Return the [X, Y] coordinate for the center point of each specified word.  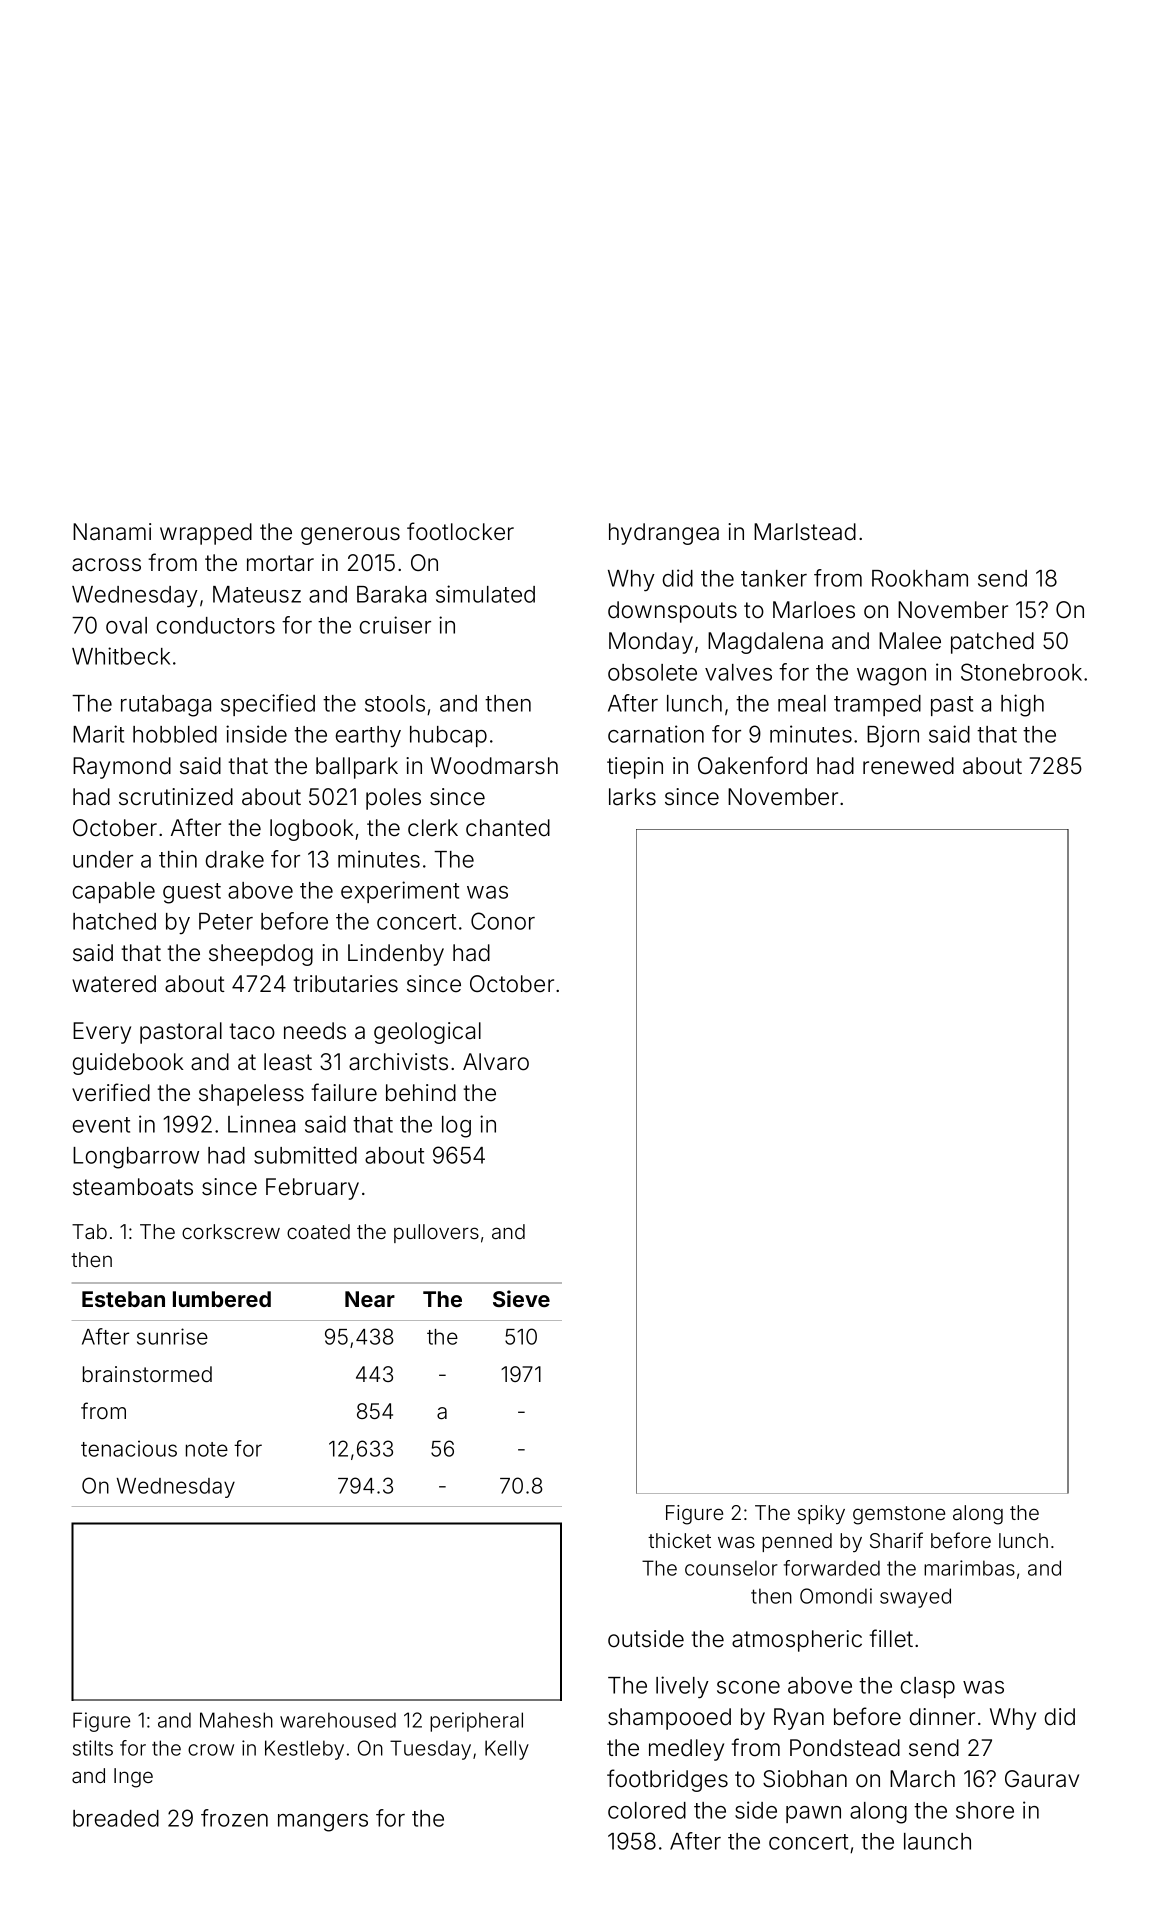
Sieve [521, 1298]
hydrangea [664, 534]
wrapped [206, 534]
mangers [323, 1823]
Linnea [261, 1124]
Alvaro [496, 1062]
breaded [116, 1818]
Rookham [920, 578]
